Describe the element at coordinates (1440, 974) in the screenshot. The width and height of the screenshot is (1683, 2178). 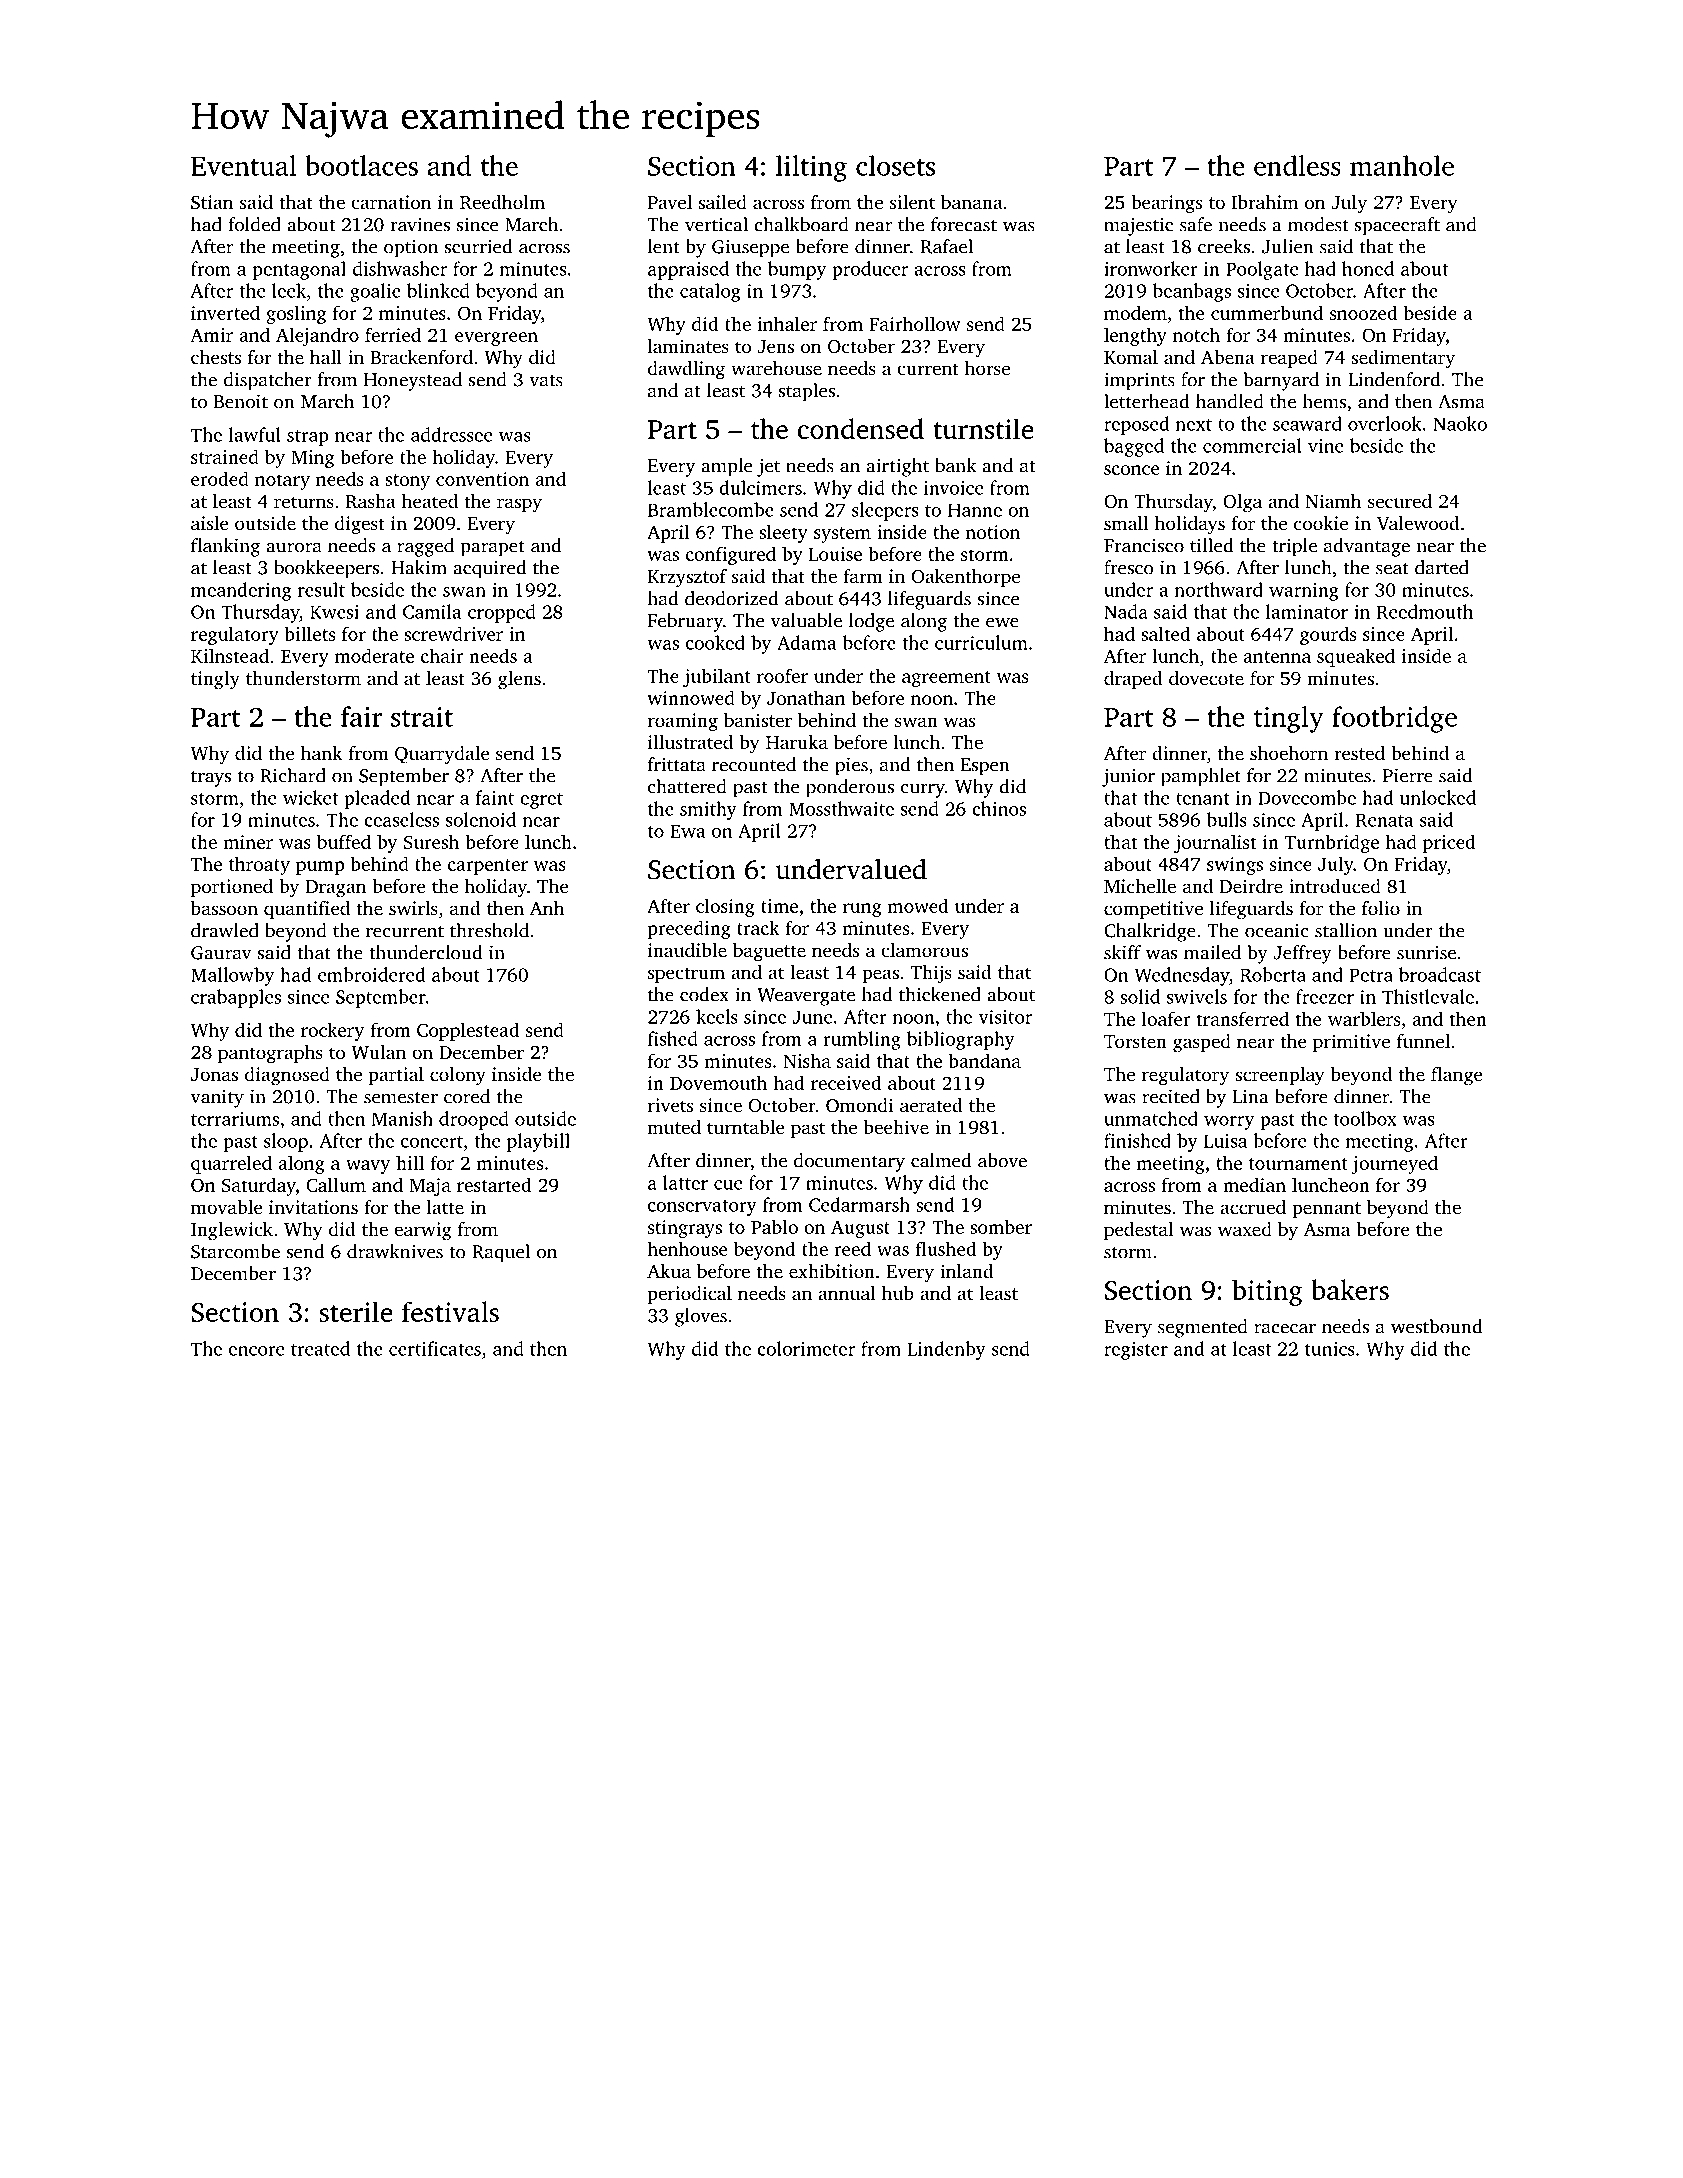
I see `broadcast` at that location.
